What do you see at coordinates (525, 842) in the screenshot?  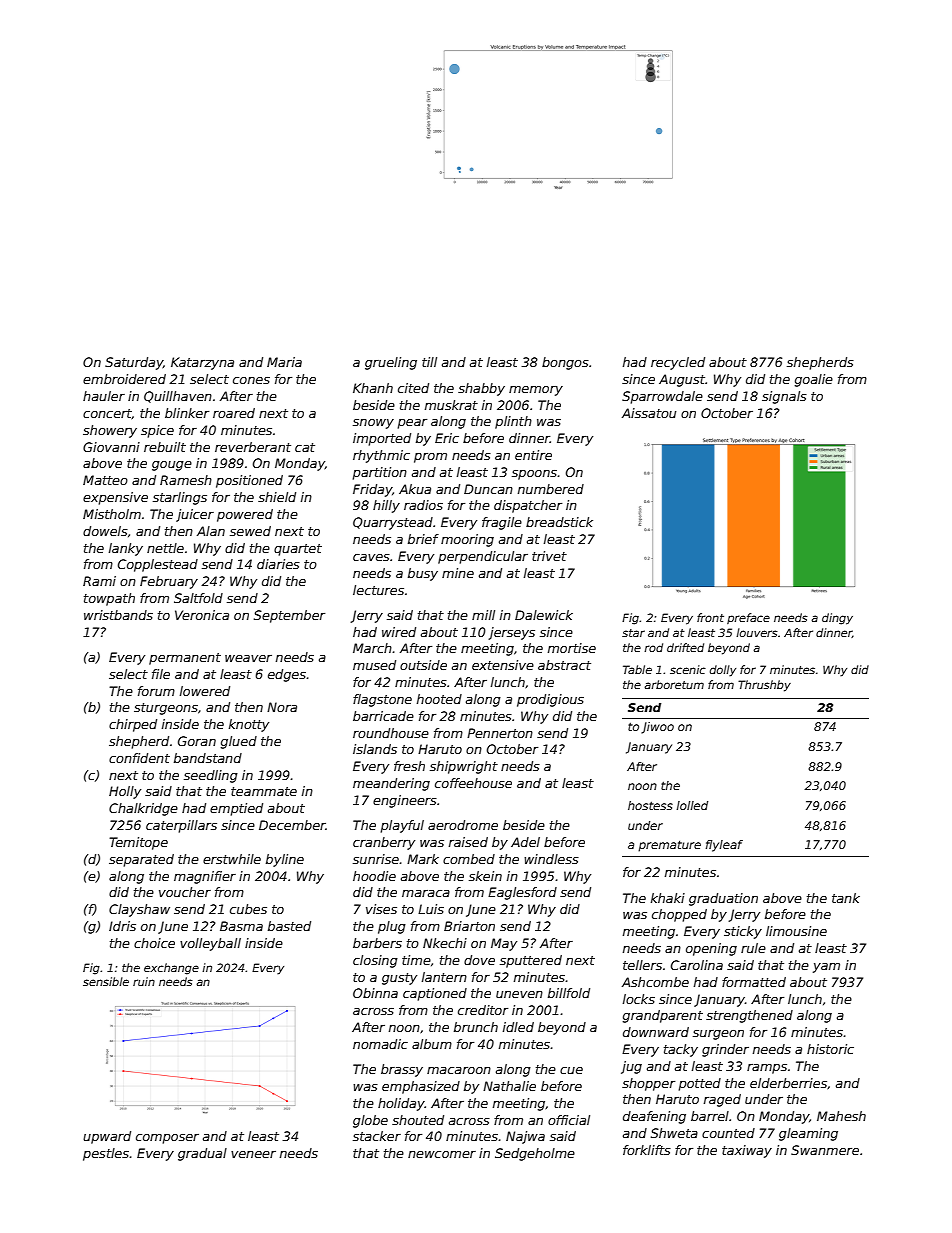 I see `Adel` at bounding box center [525, 842].
